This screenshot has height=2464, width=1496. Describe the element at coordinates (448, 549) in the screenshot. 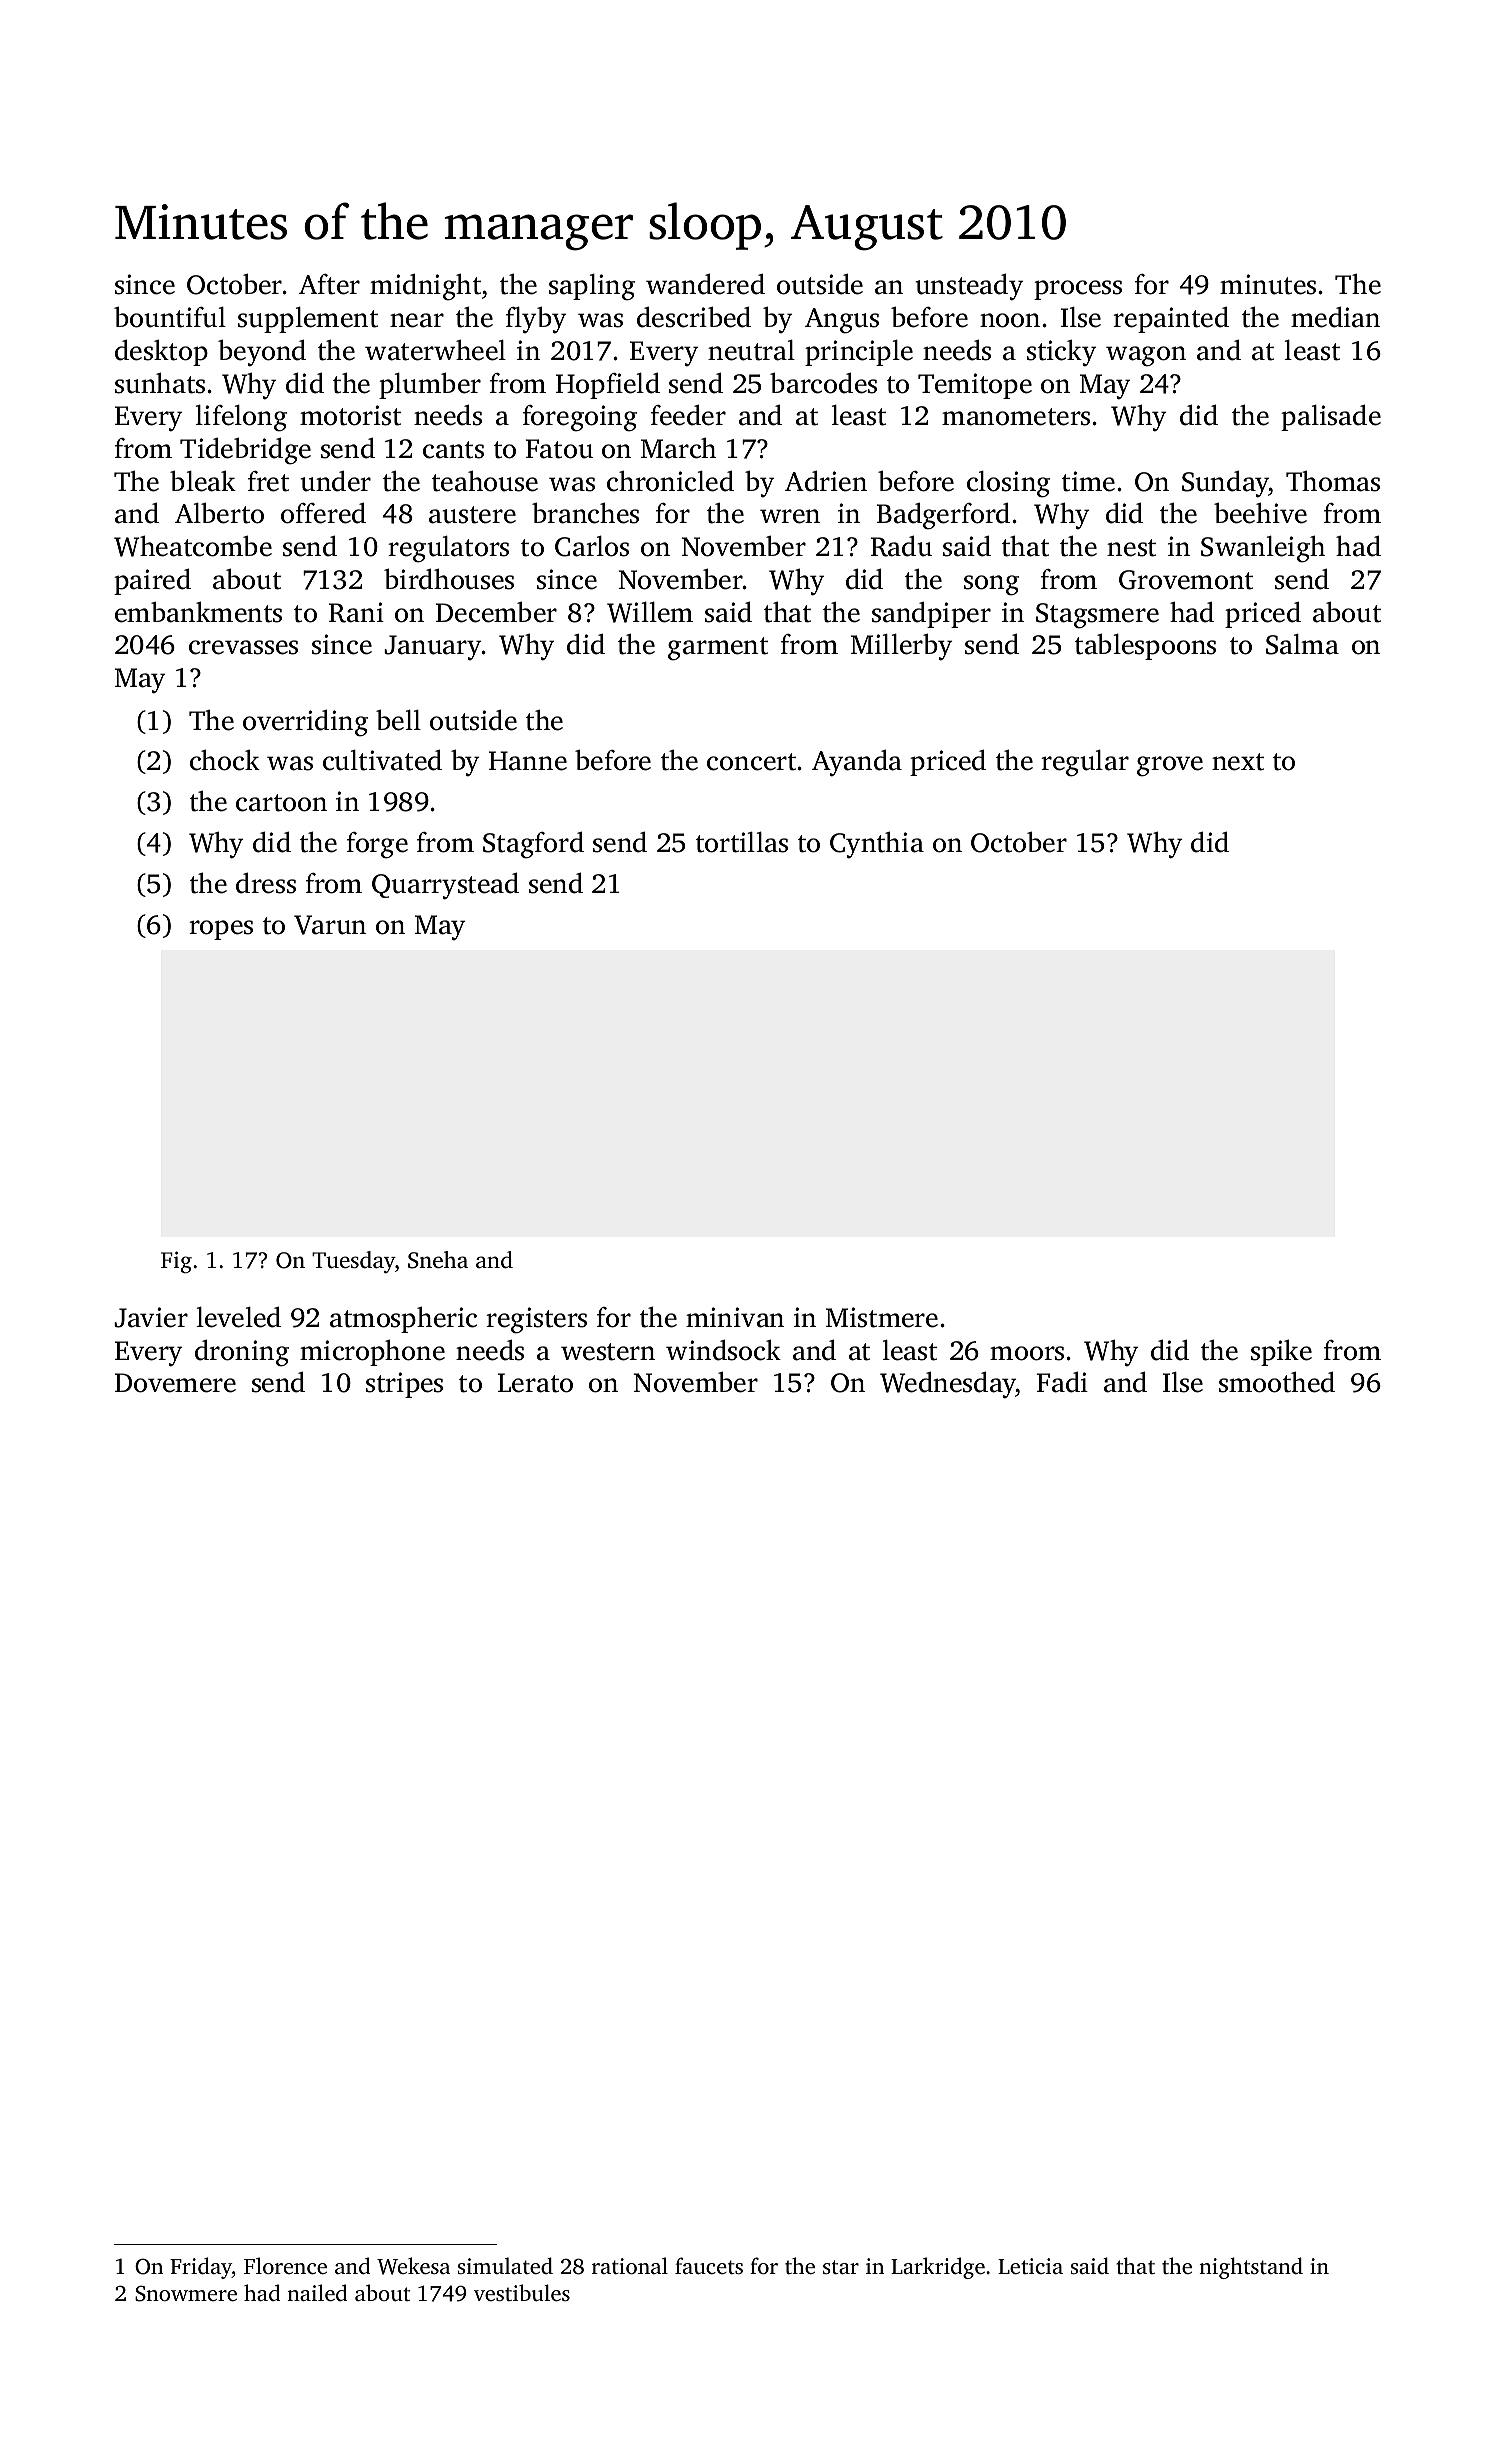

I see `regulators` at that location.
